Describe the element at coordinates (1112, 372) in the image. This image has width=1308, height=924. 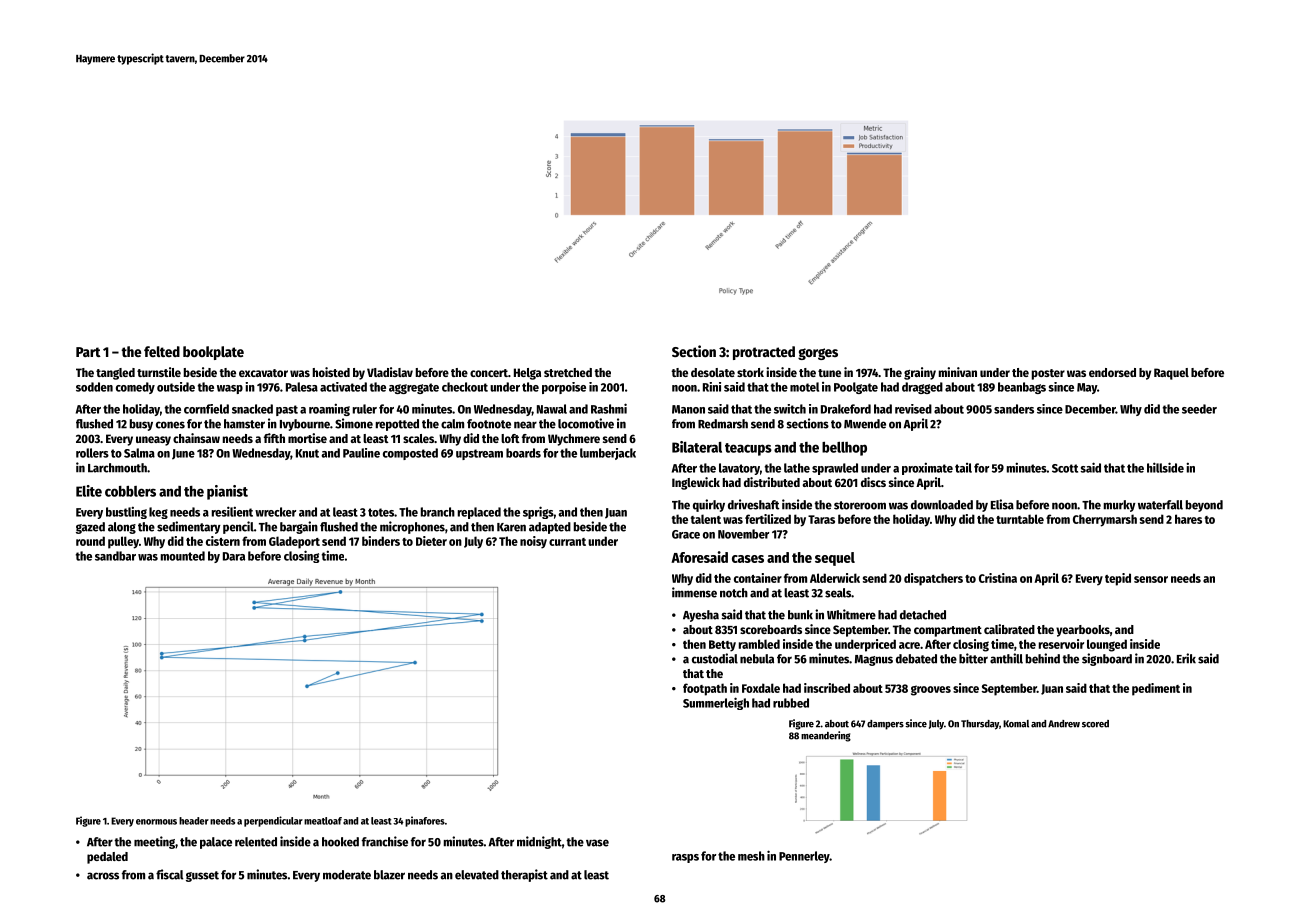
I see `endorsed` at that location.
